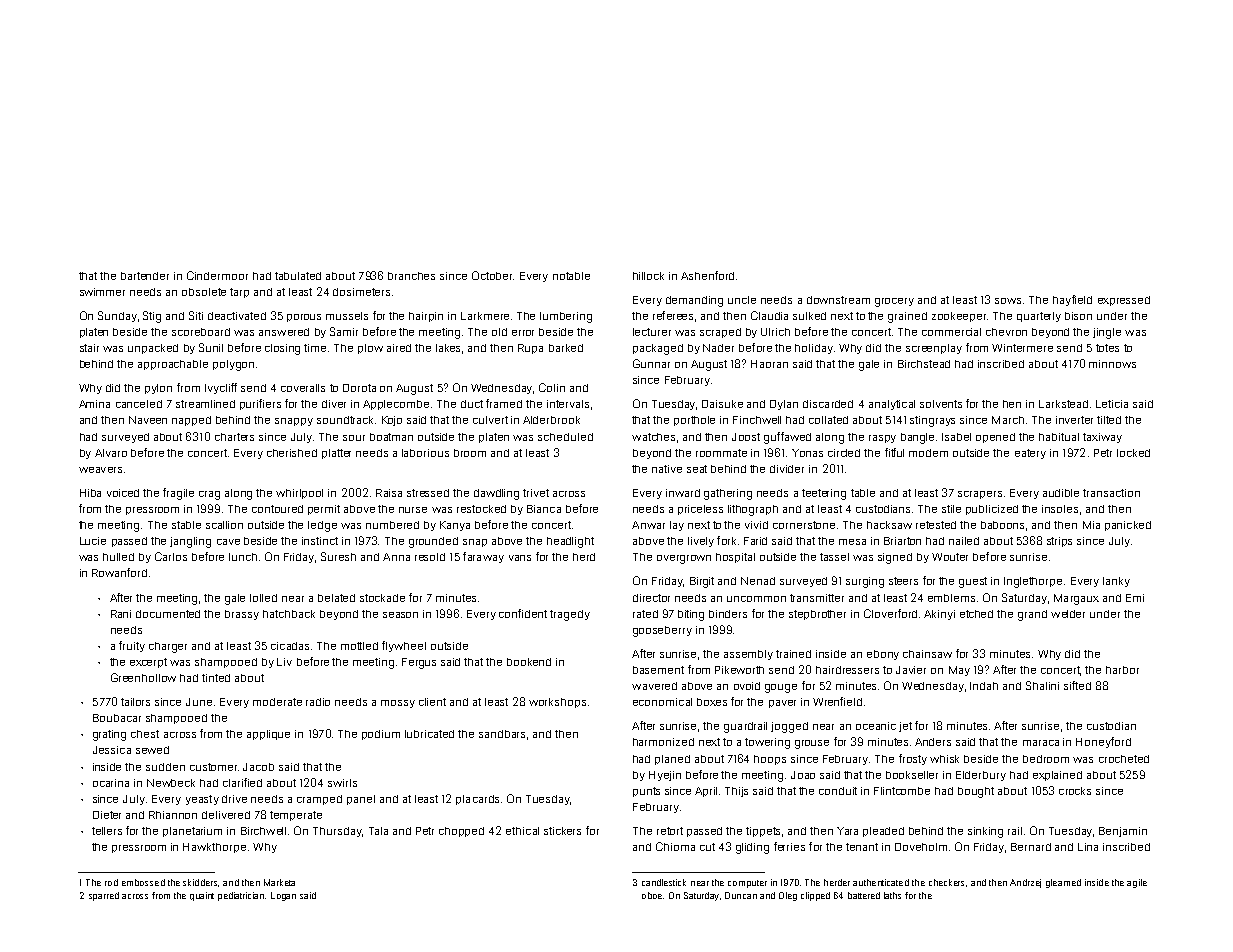  Describe the element at coordinates (94, 404) in the screenshot. I see `Amina` at that location.
